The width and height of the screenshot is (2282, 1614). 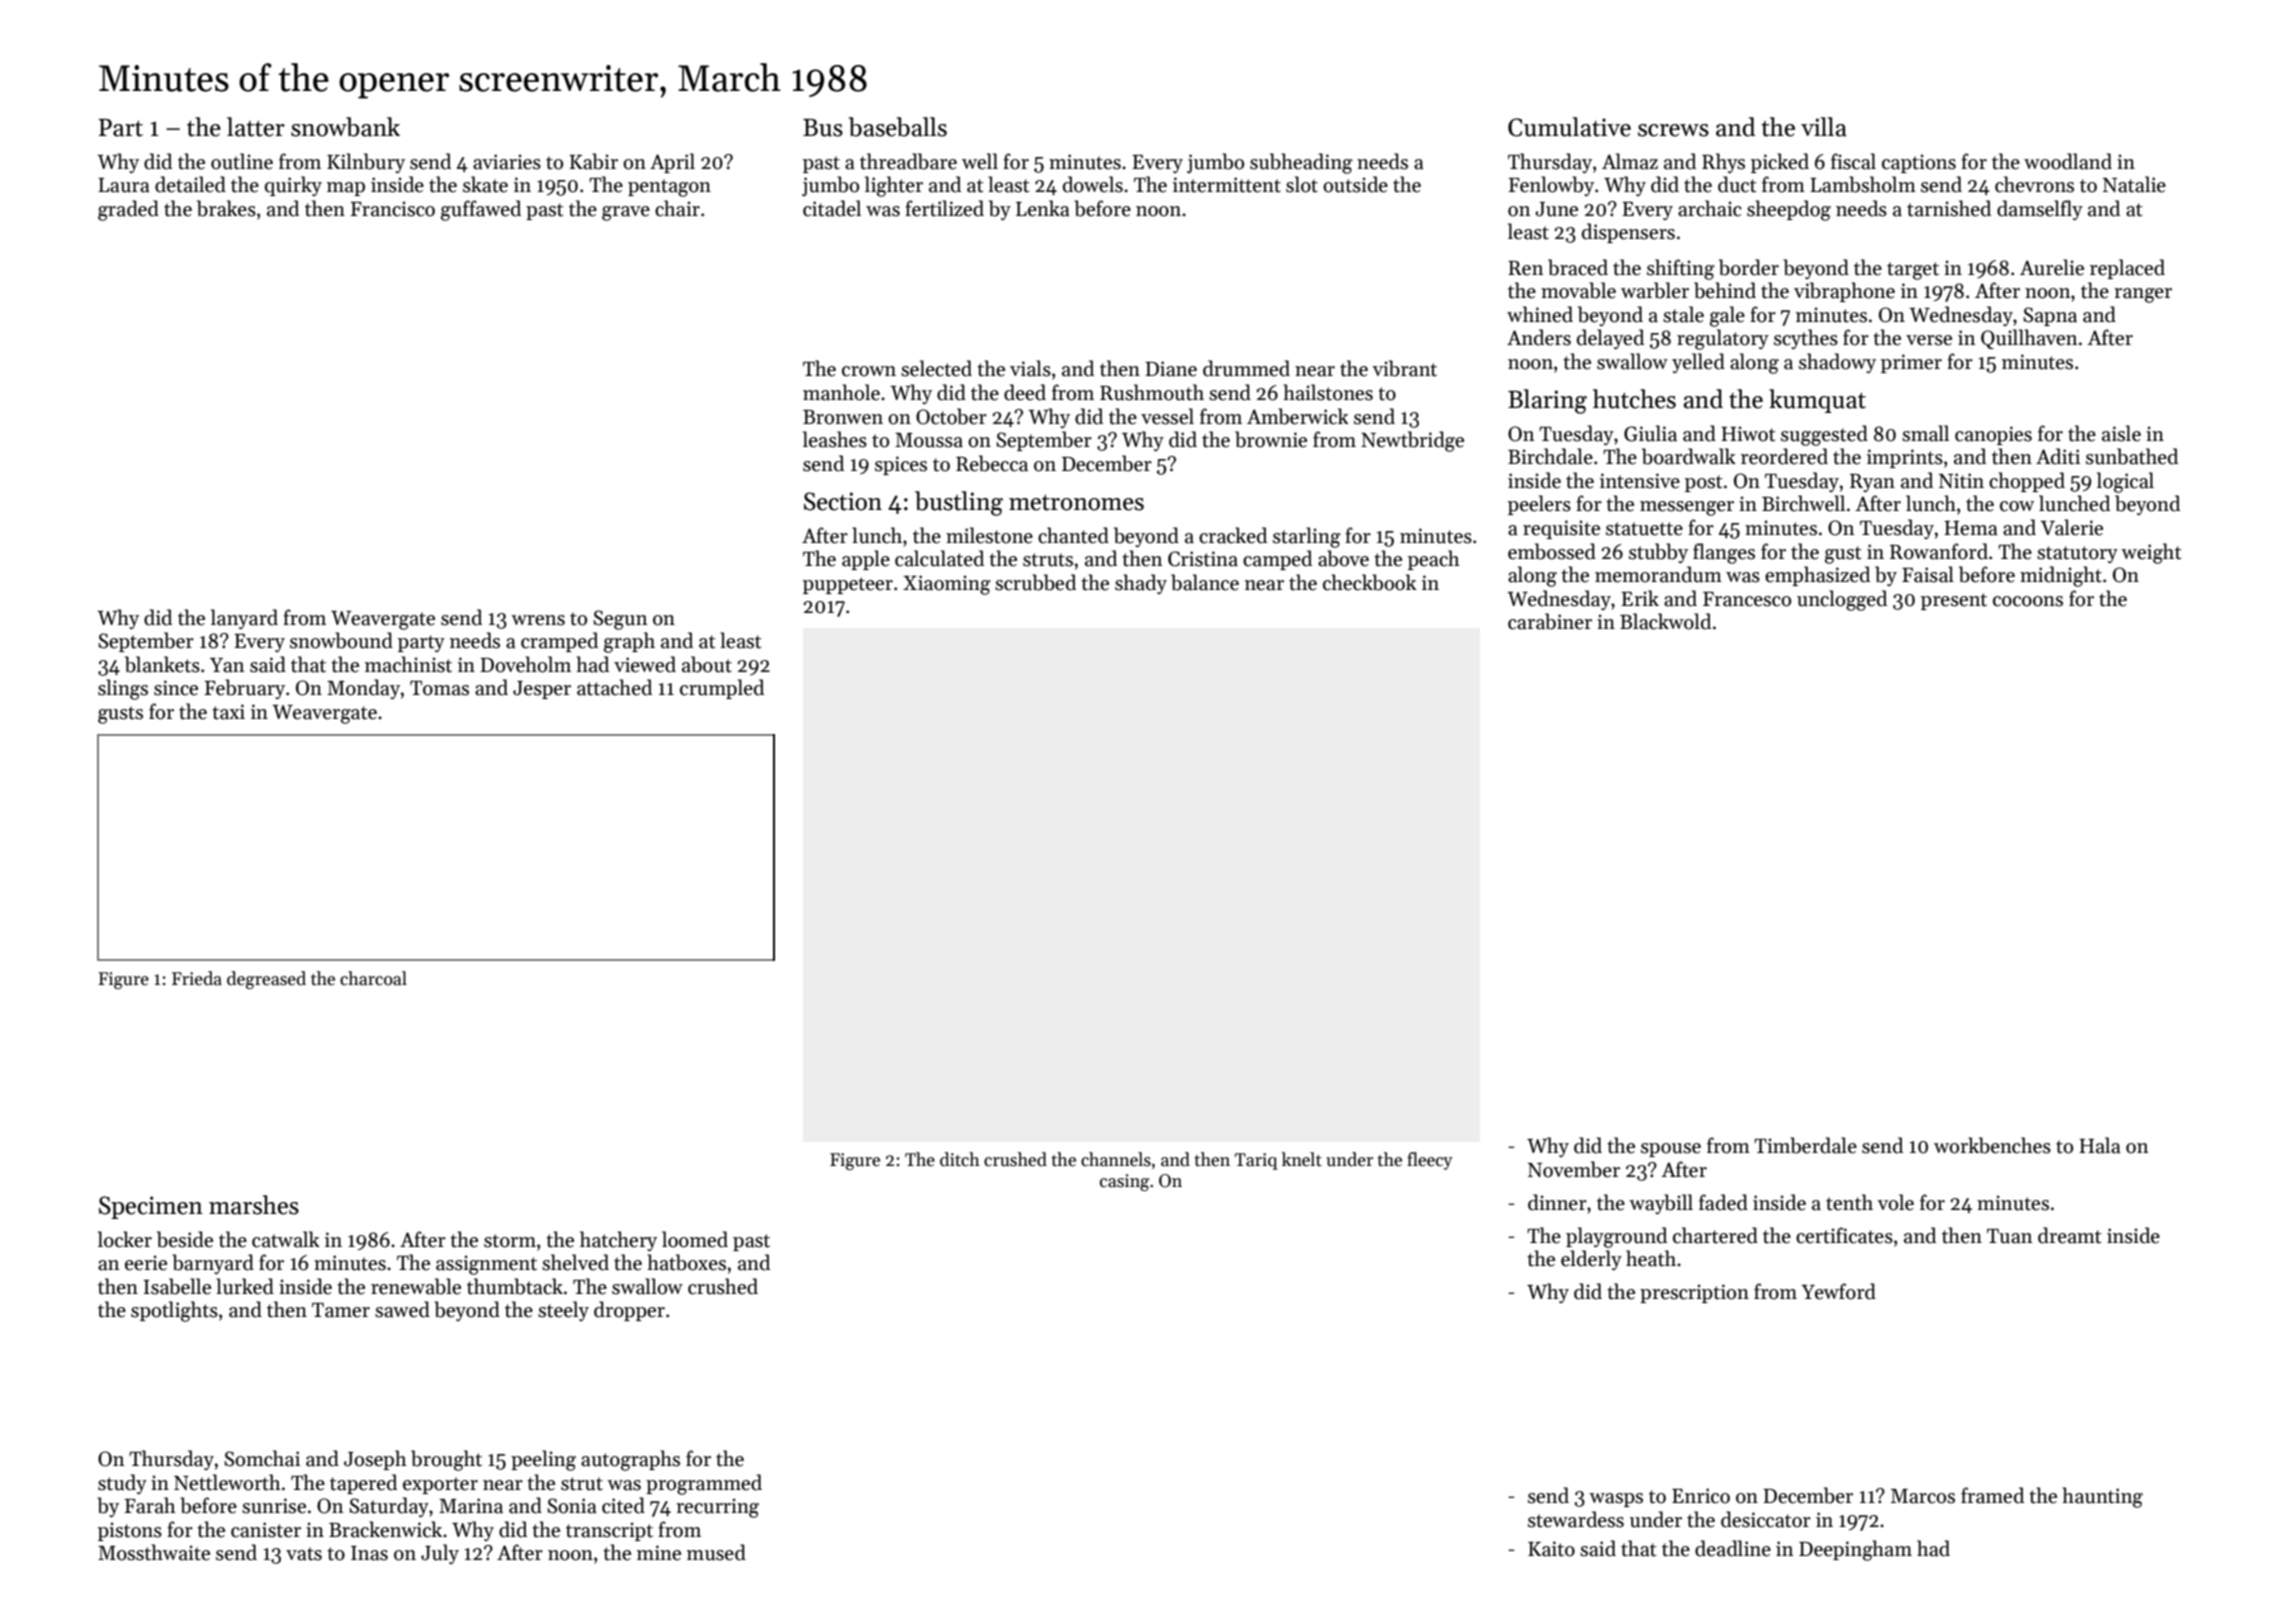 What do you see at coordinates (843, 501) in the screenshot?
I see `Section` at bounding box center [843, 501].
